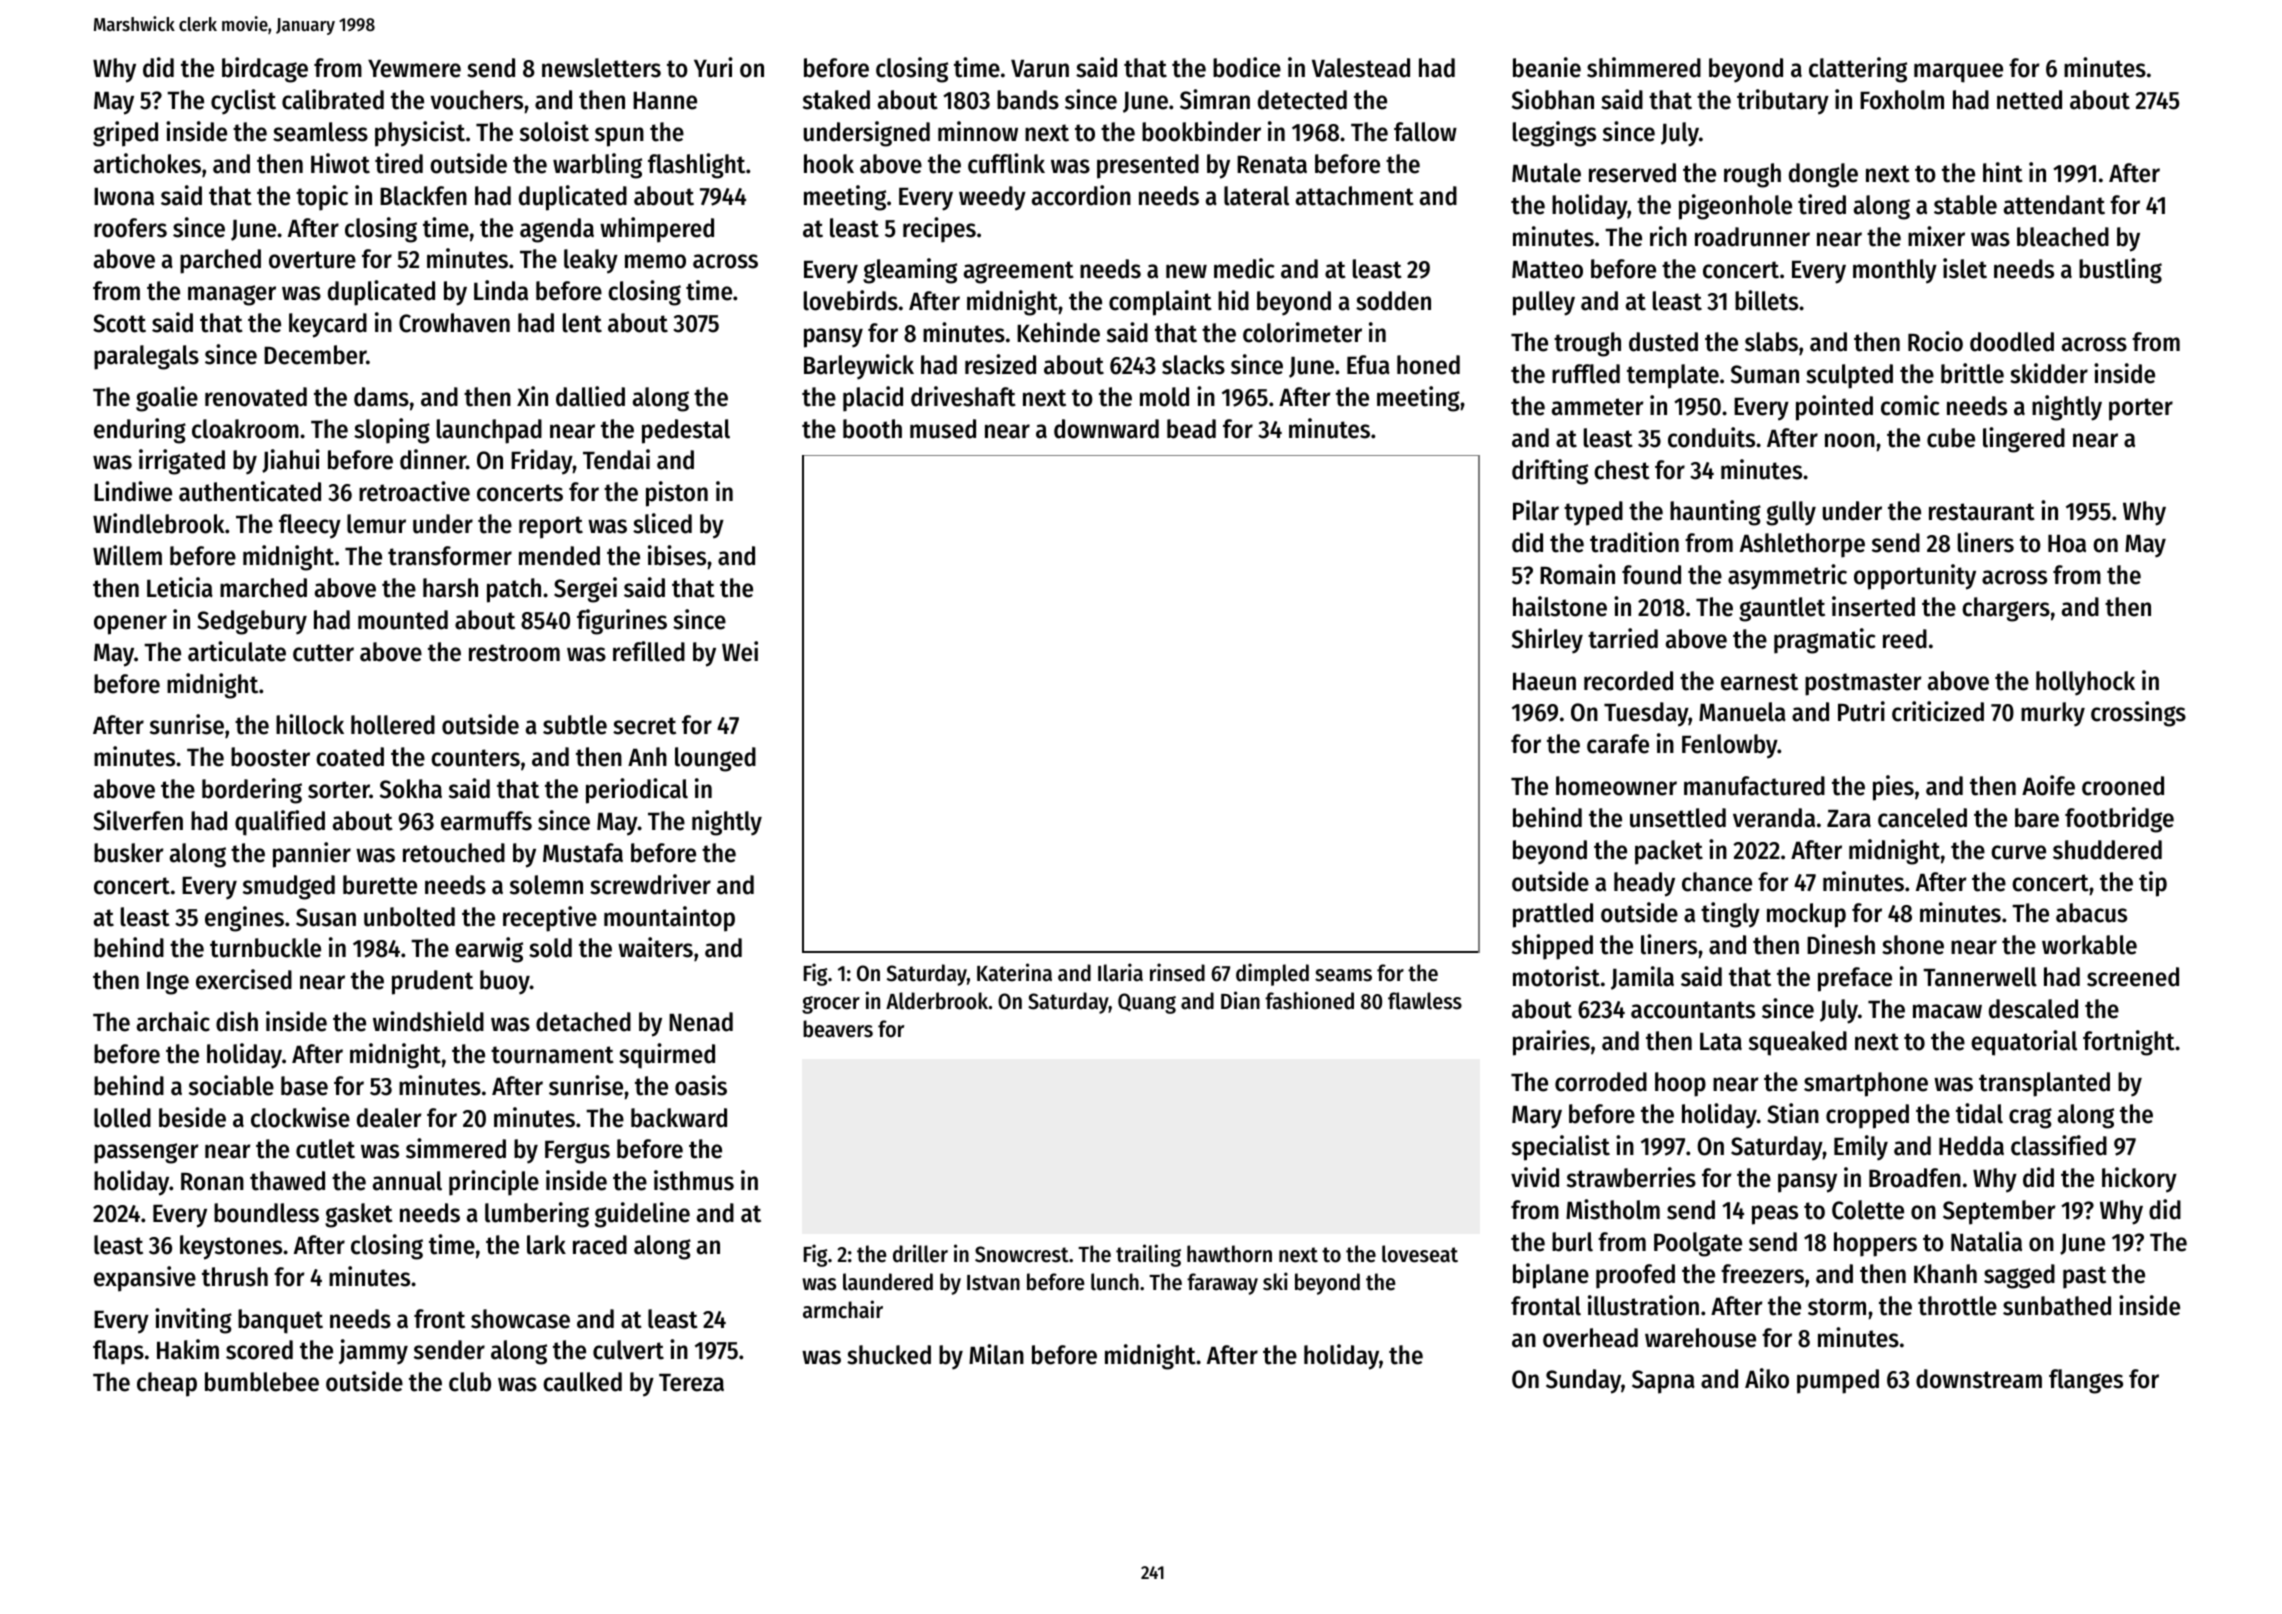 This document has width=2282, height=1614. I want to click on mountaintop, so click(669, 919).
